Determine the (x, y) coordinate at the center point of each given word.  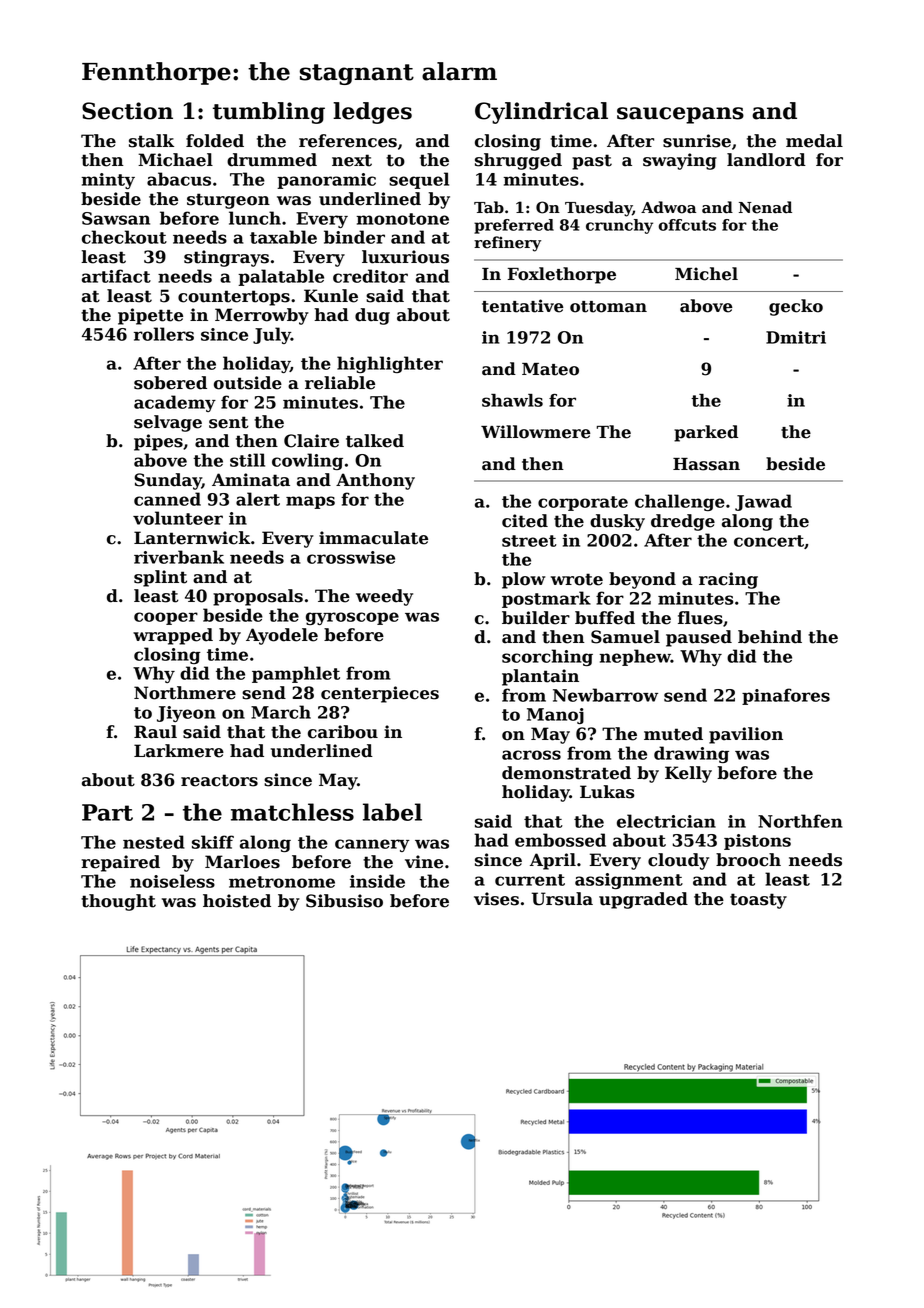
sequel (419, 180)
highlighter (390, 364)
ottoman (608, 307)
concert (769, 541)
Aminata (251, 480)
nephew (635, 657)
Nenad (765, 207)
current (530, 880)
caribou (343, 732)
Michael (175, 160)
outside (248, 383)
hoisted (237, 901)
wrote (577, 579)
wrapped (173, 636)
